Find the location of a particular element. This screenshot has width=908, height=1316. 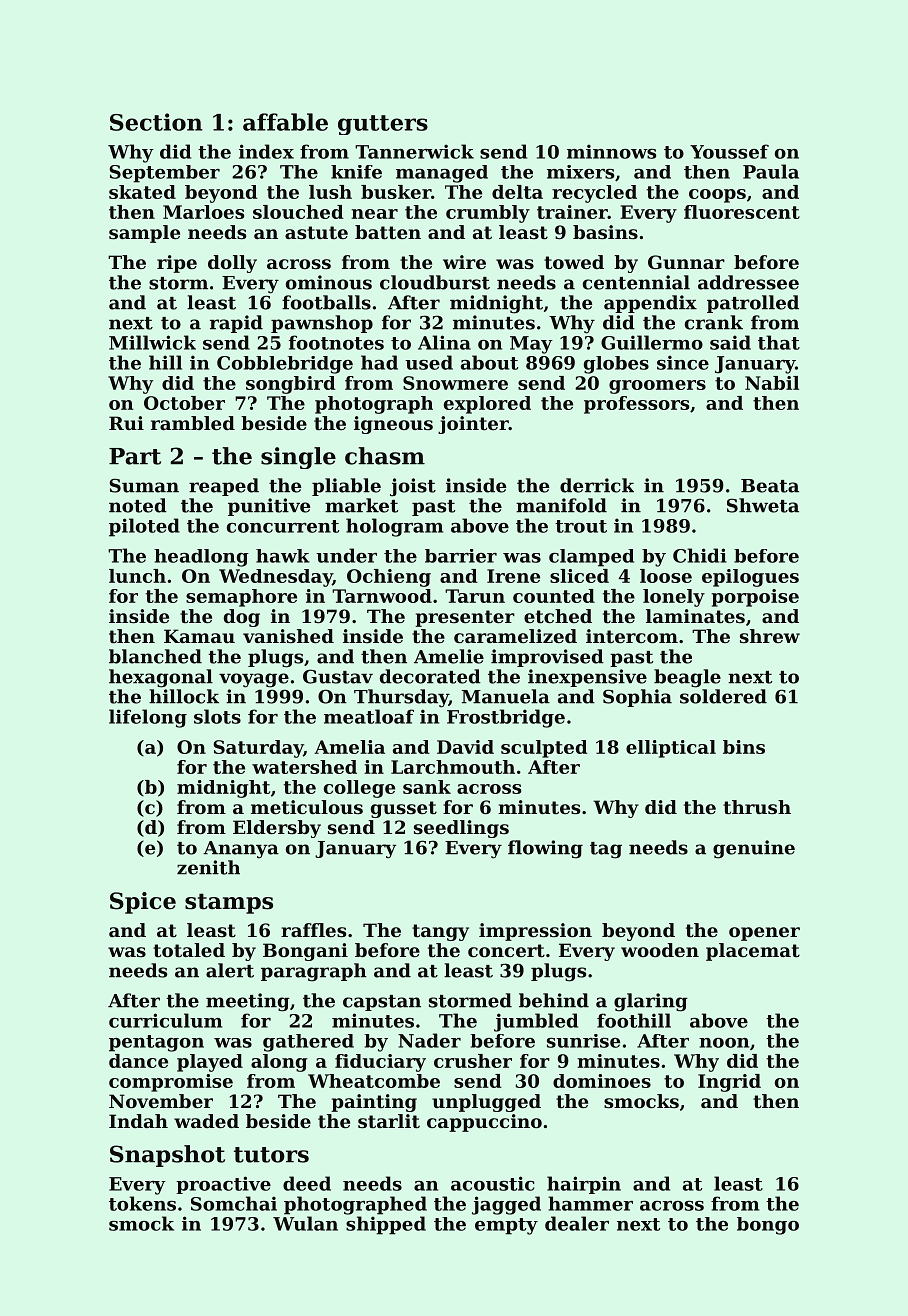

Cobblebridge is located at coordinates (285, 365).
